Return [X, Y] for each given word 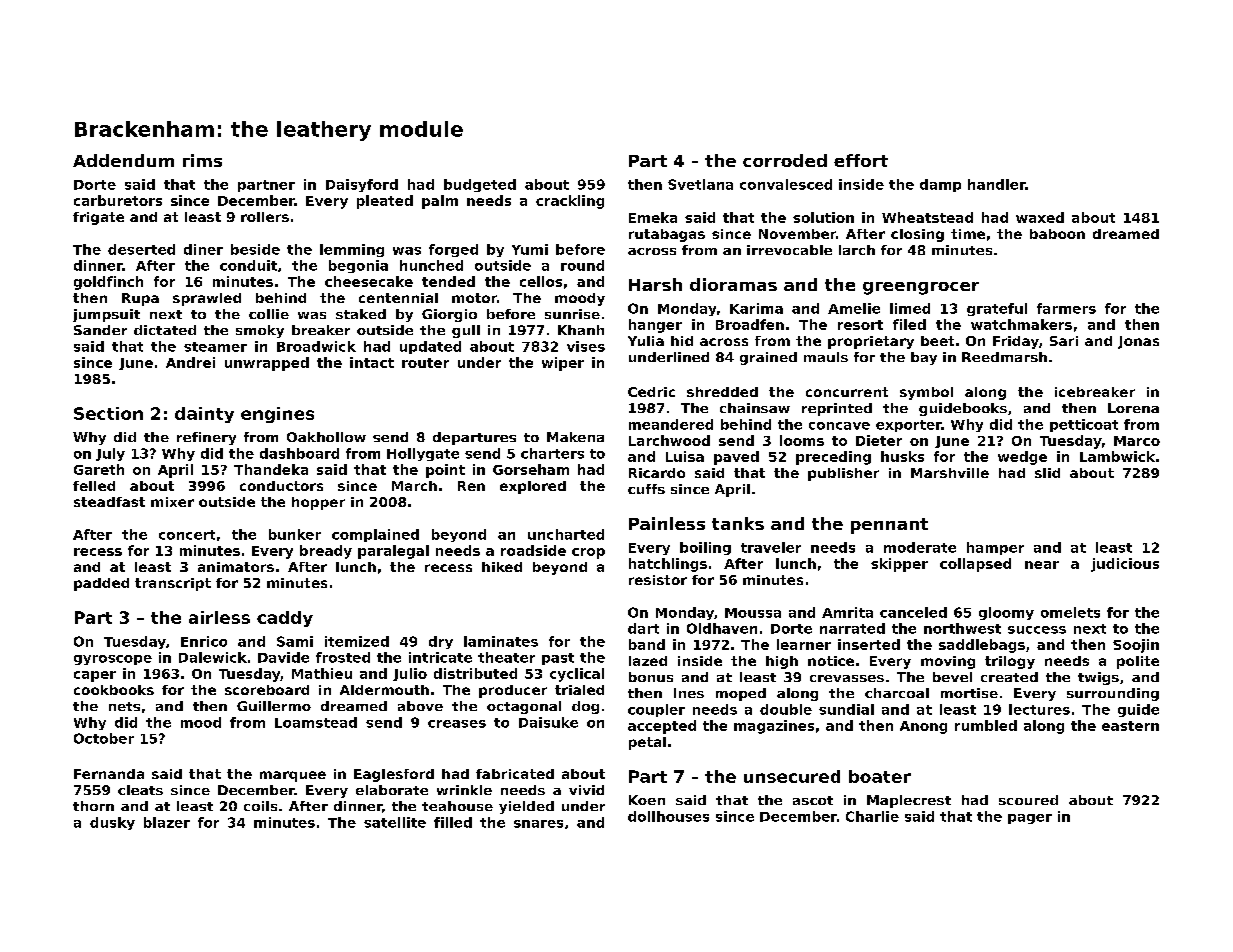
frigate [98, 218]
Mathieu [322, 673]
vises [586, 346]
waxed [1040, 217]
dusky [112, 823]
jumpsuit [106, 315]
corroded [785, 160]
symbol [926, 393]
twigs [1098, 678]
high [782, 662]
